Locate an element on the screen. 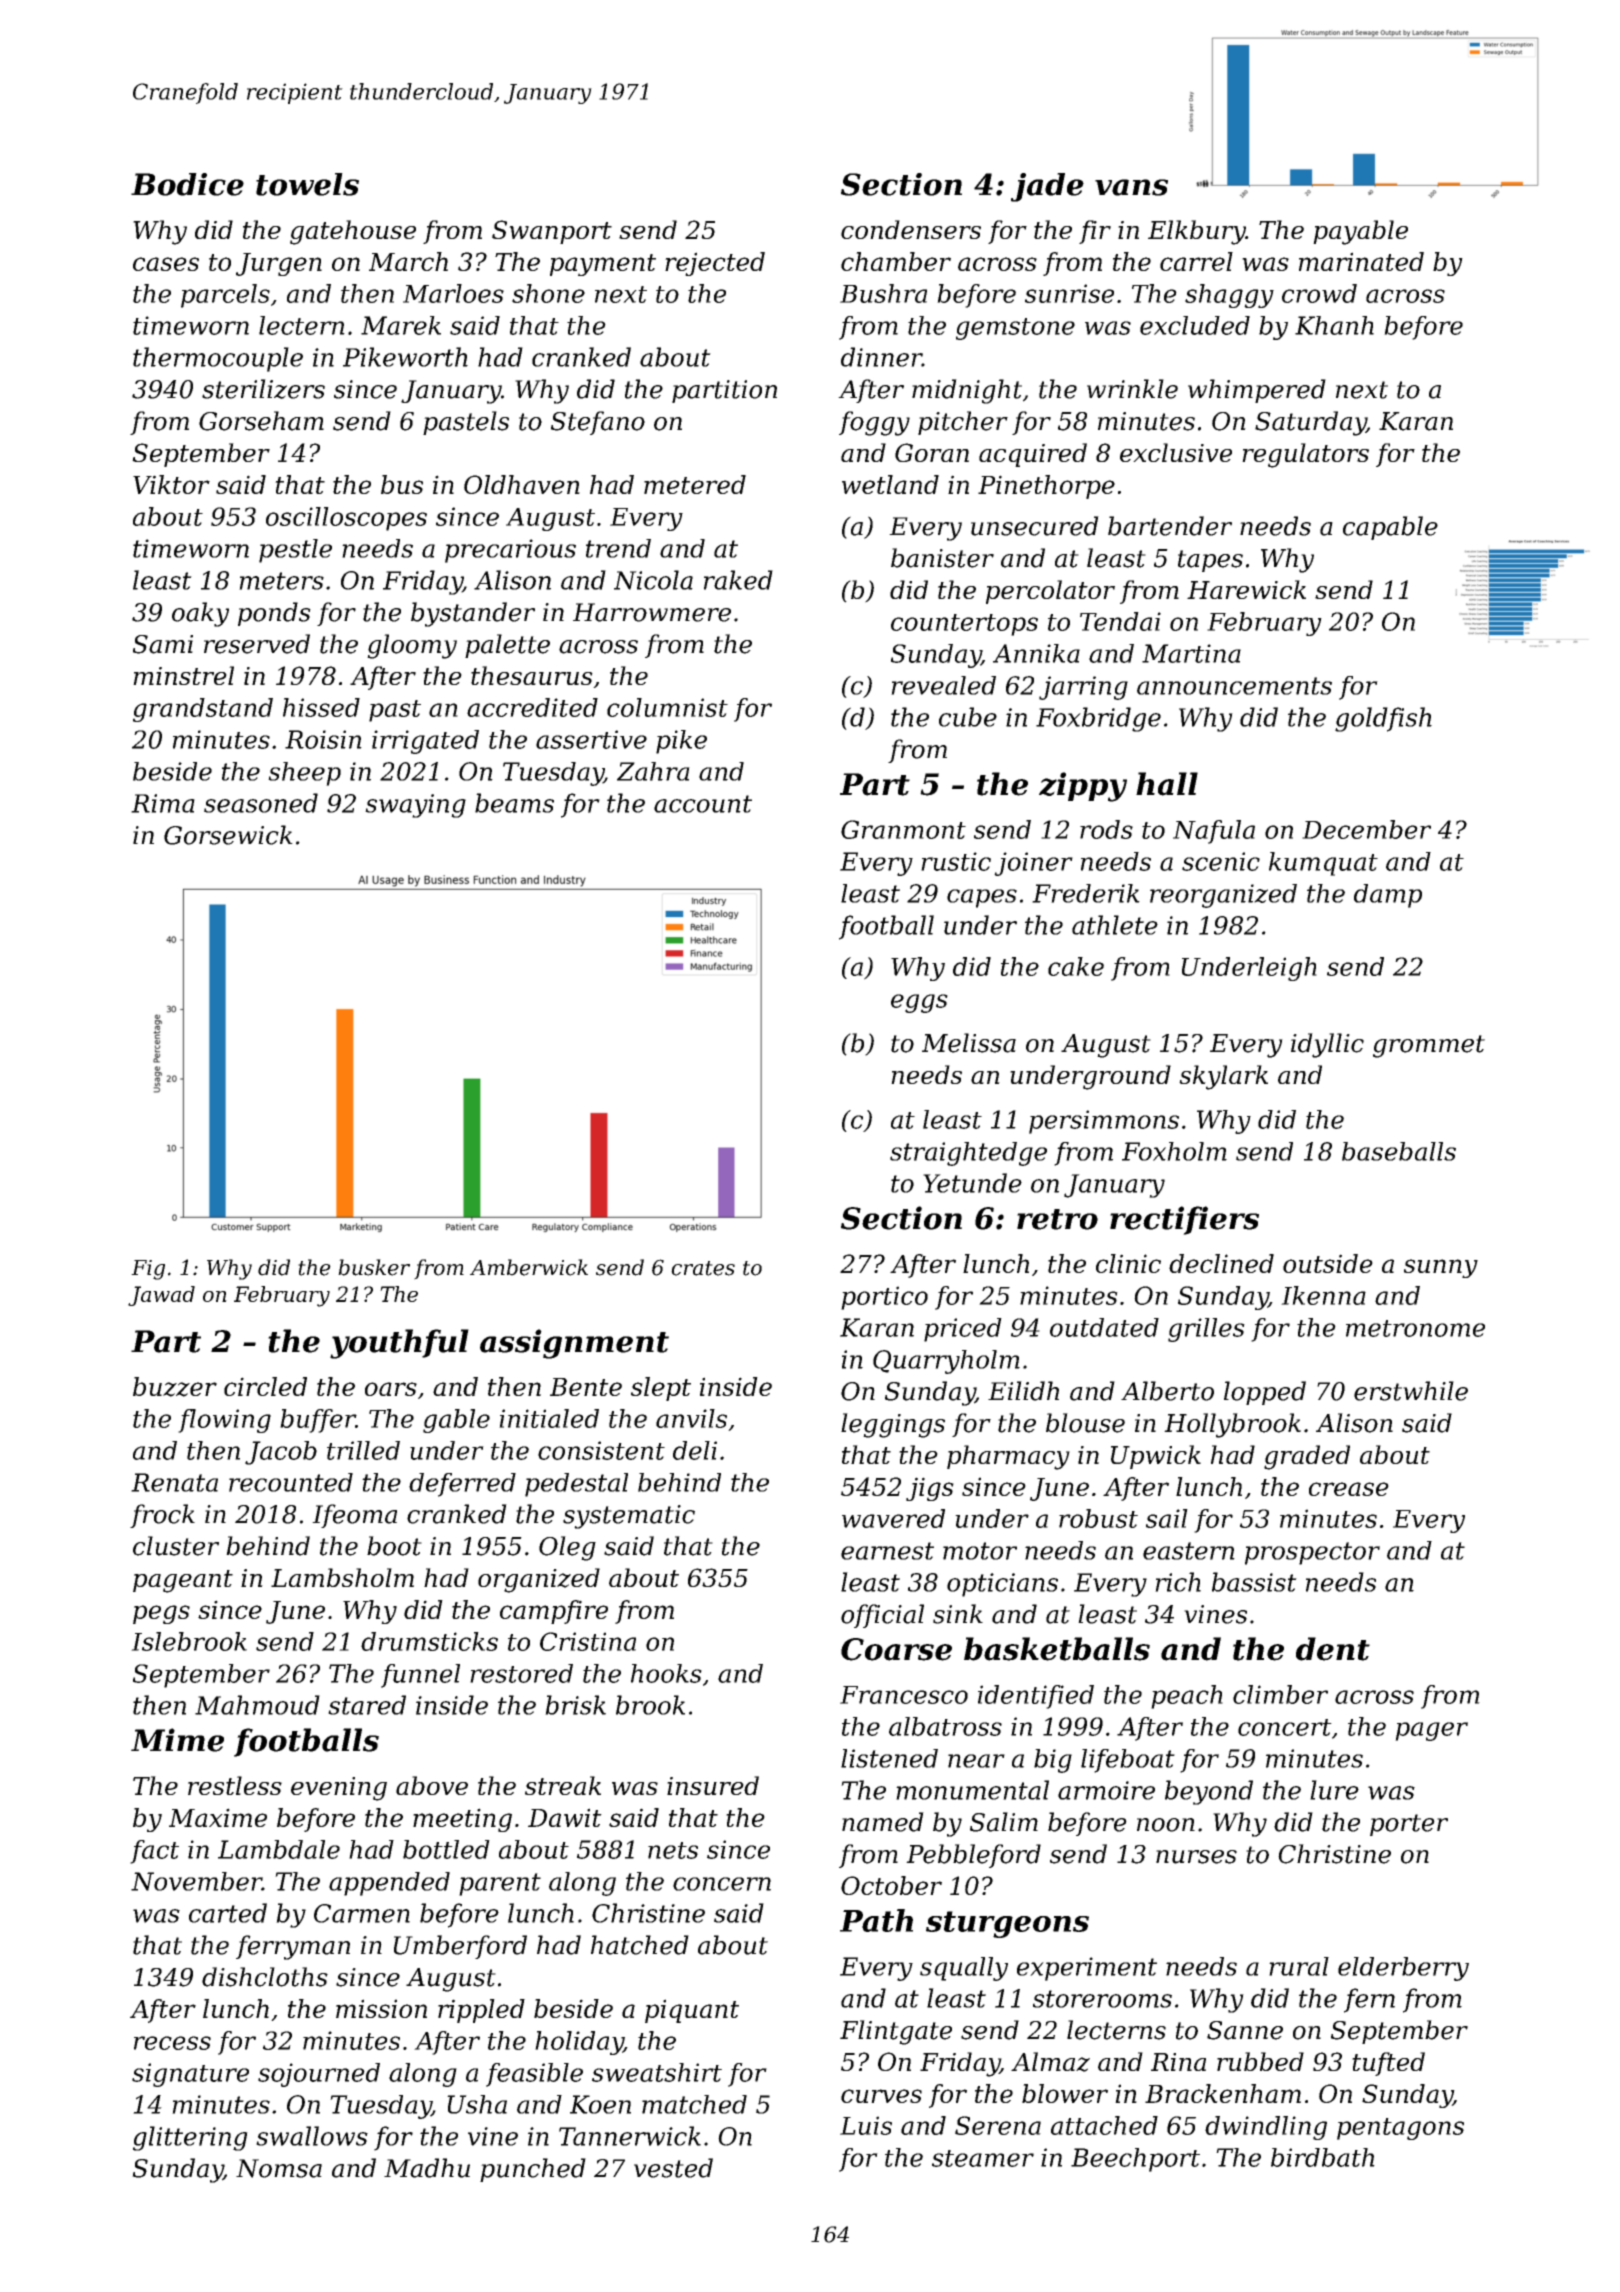 The image size is (1620, 2292). damp is located at coordinates (1388, 896).
